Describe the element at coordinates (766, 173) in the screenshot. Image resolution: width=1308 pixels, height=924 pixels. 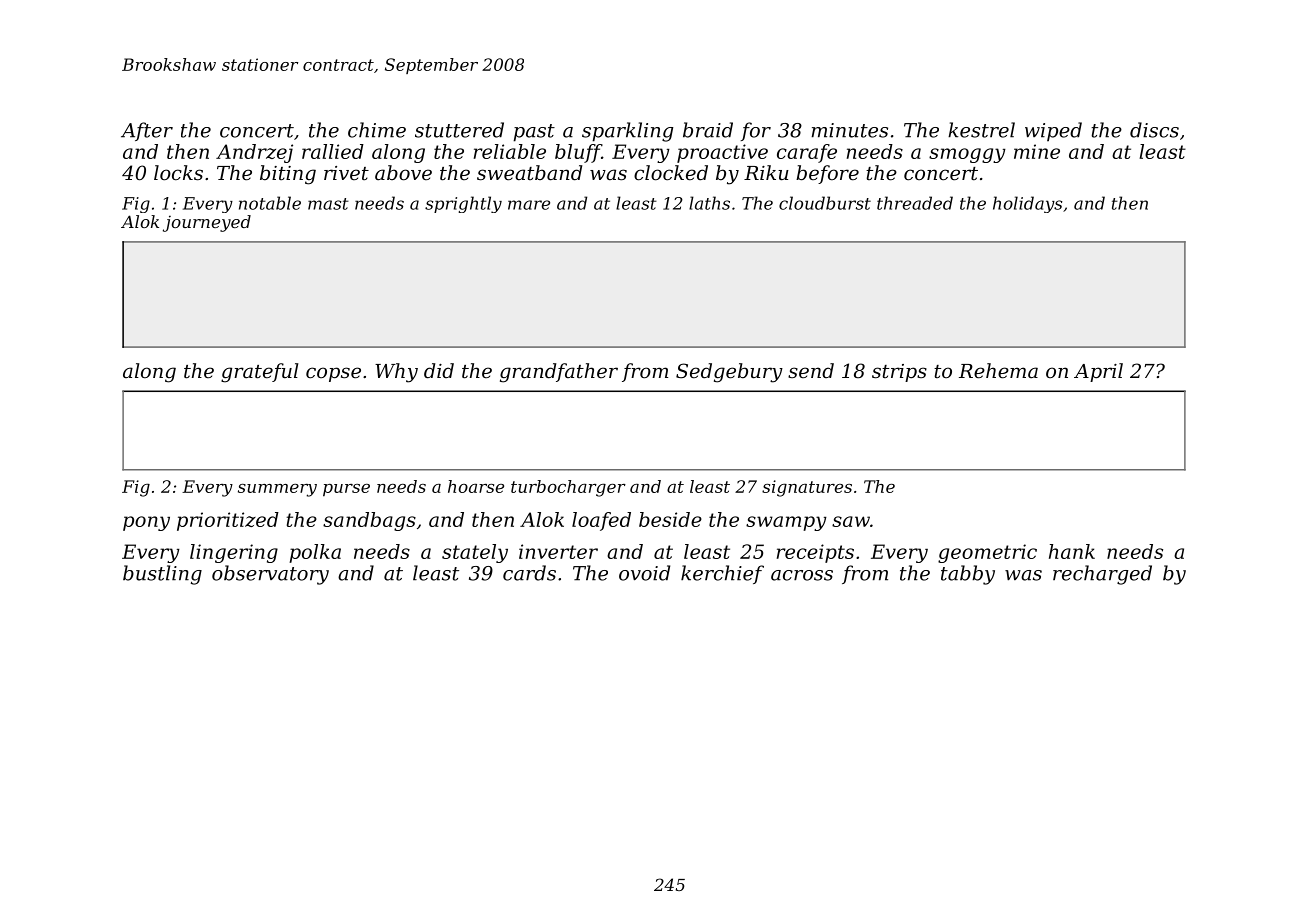
I see `Riku` at that location.
